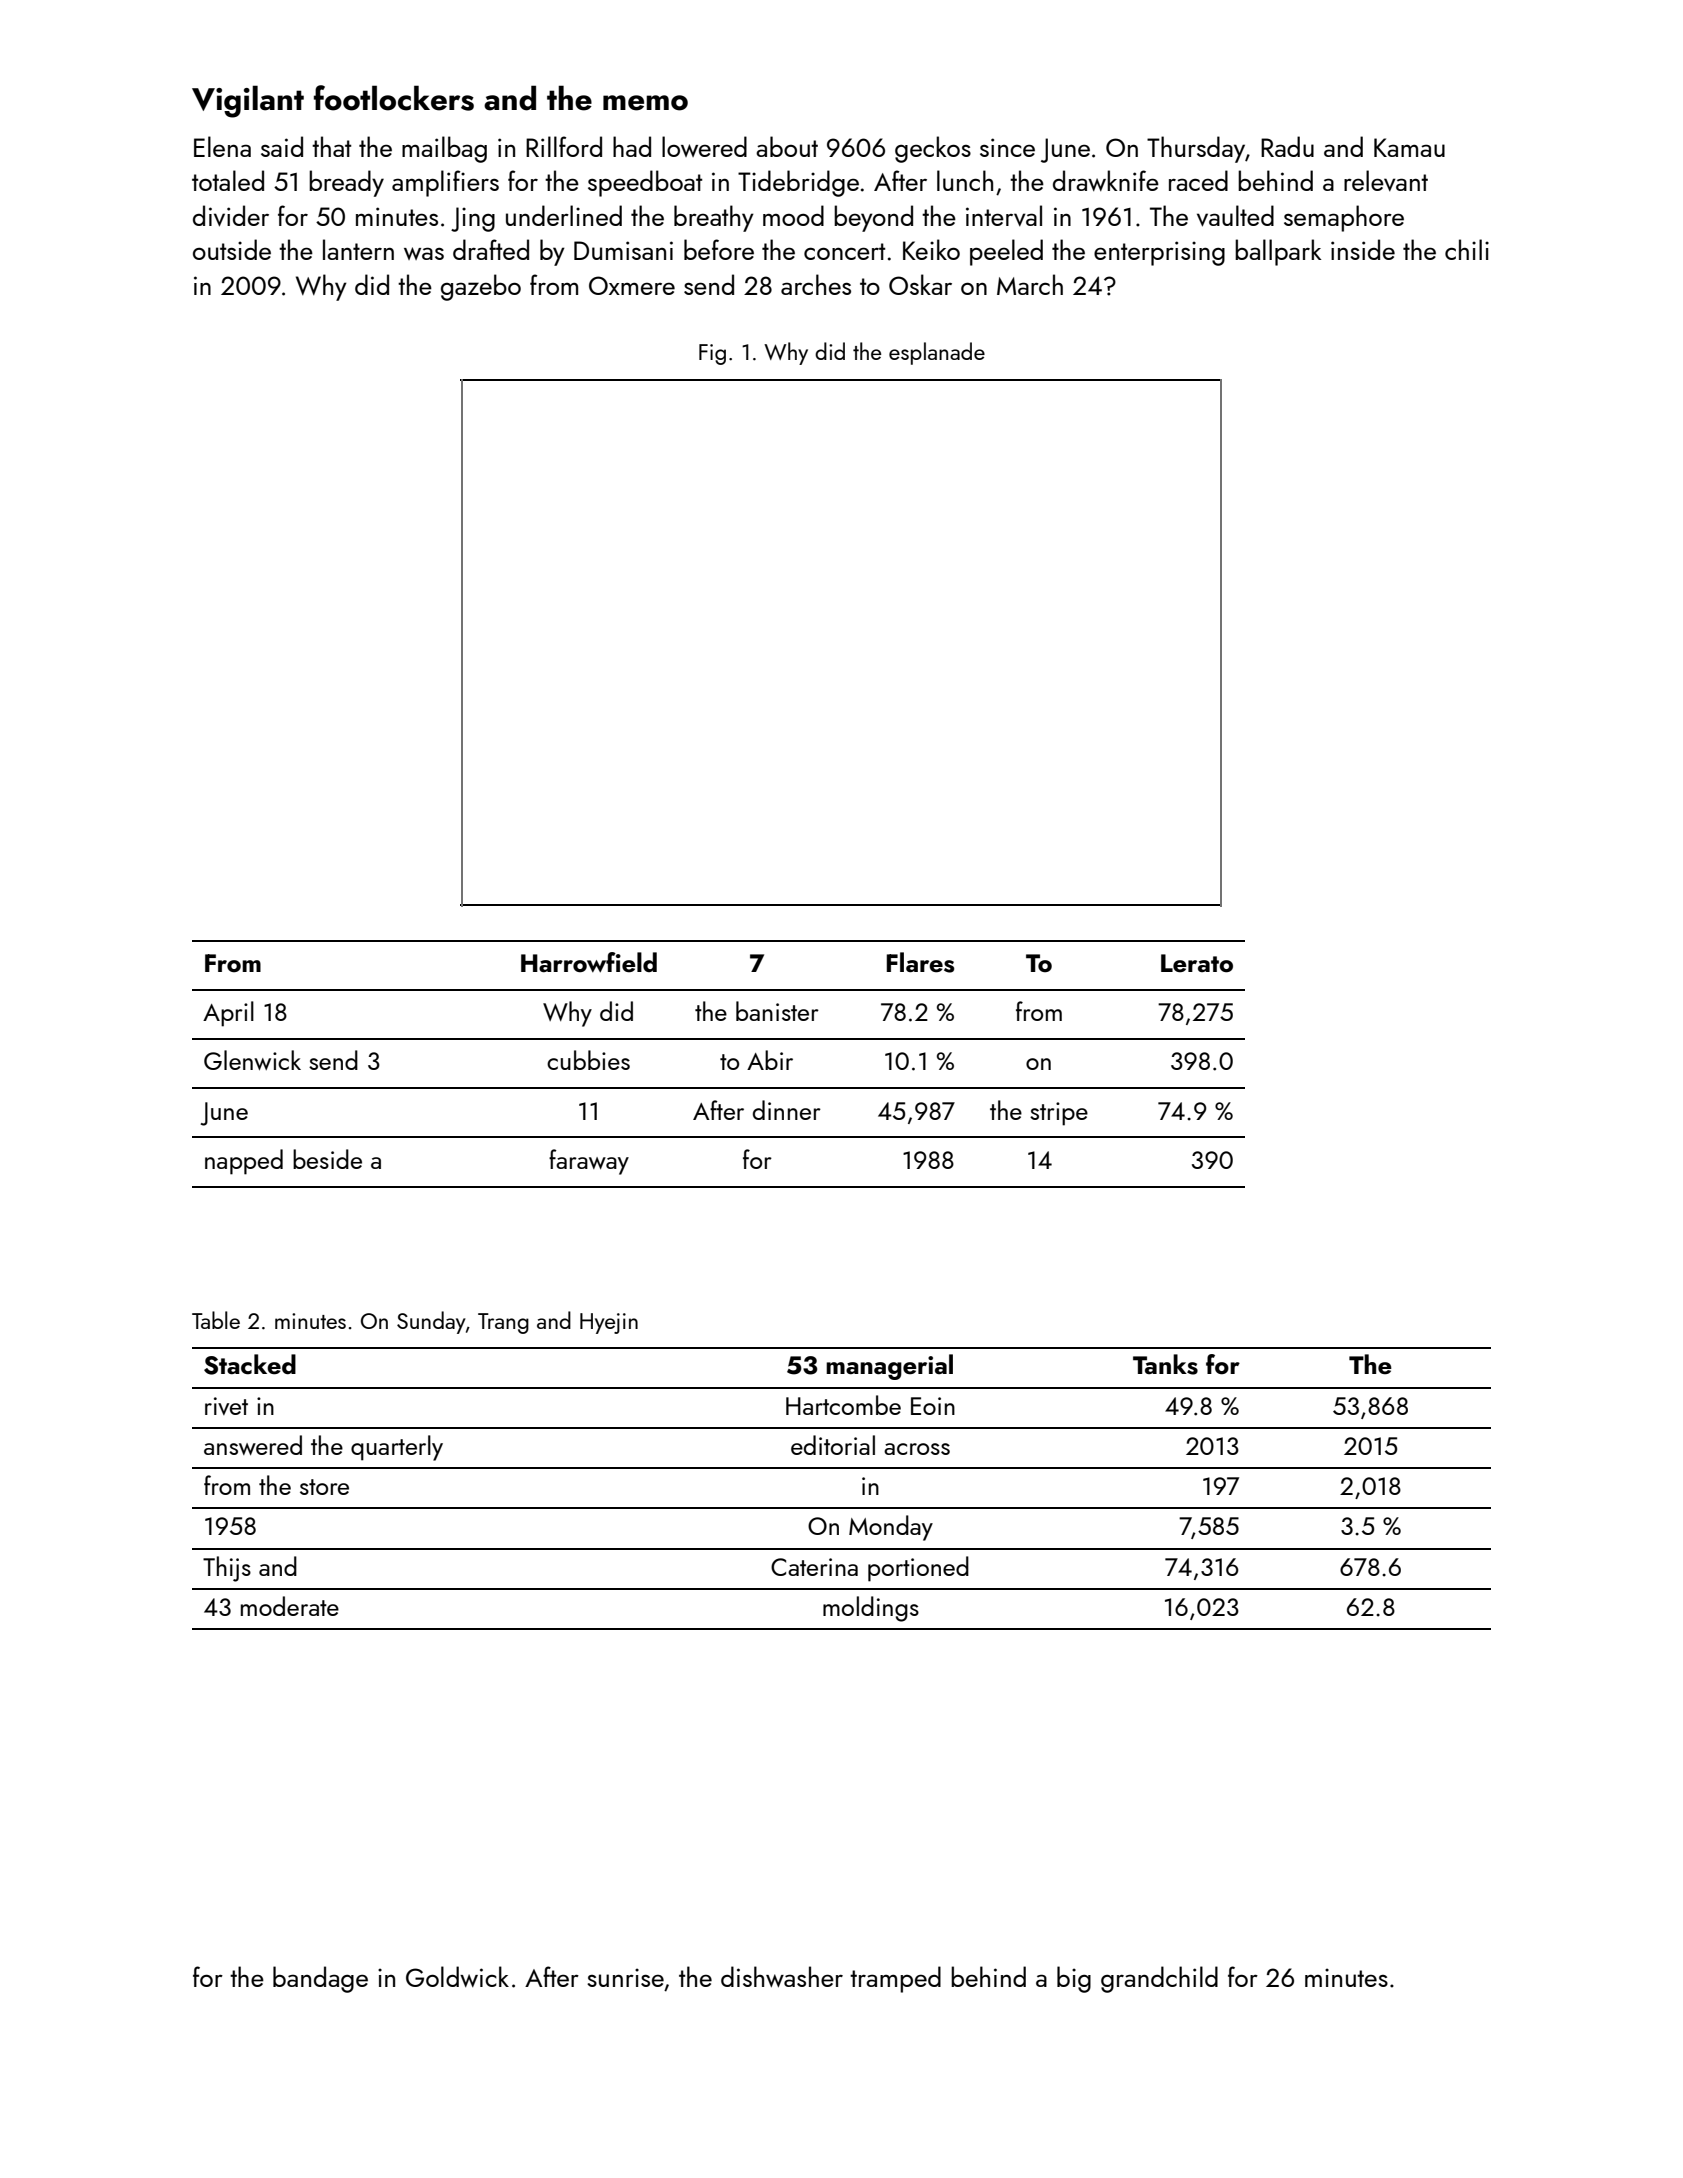 Image resolution: width=1683 pixels, height=2178 pixels. I want to click on bandage, so click(320, 1979).
